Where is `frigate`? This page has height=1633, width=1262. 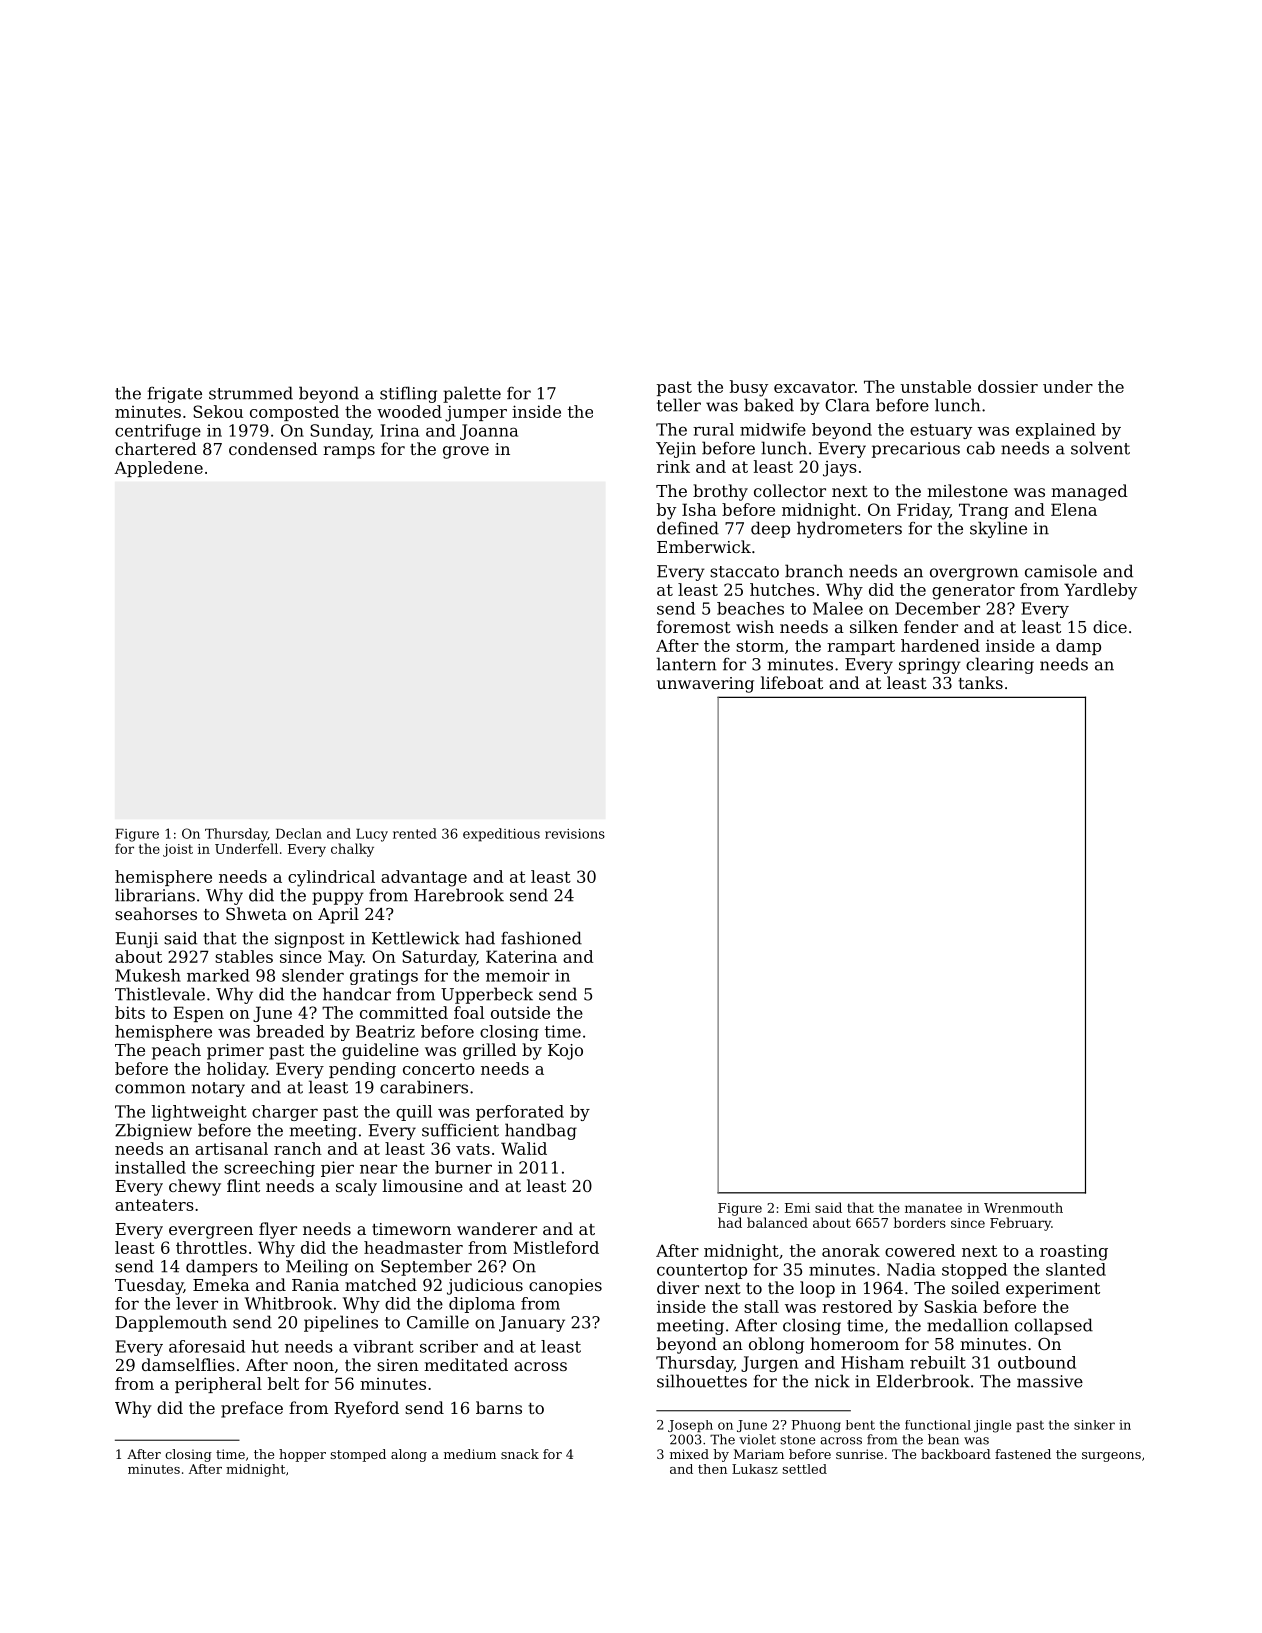 frigate is located at coordinates (175, 395).
